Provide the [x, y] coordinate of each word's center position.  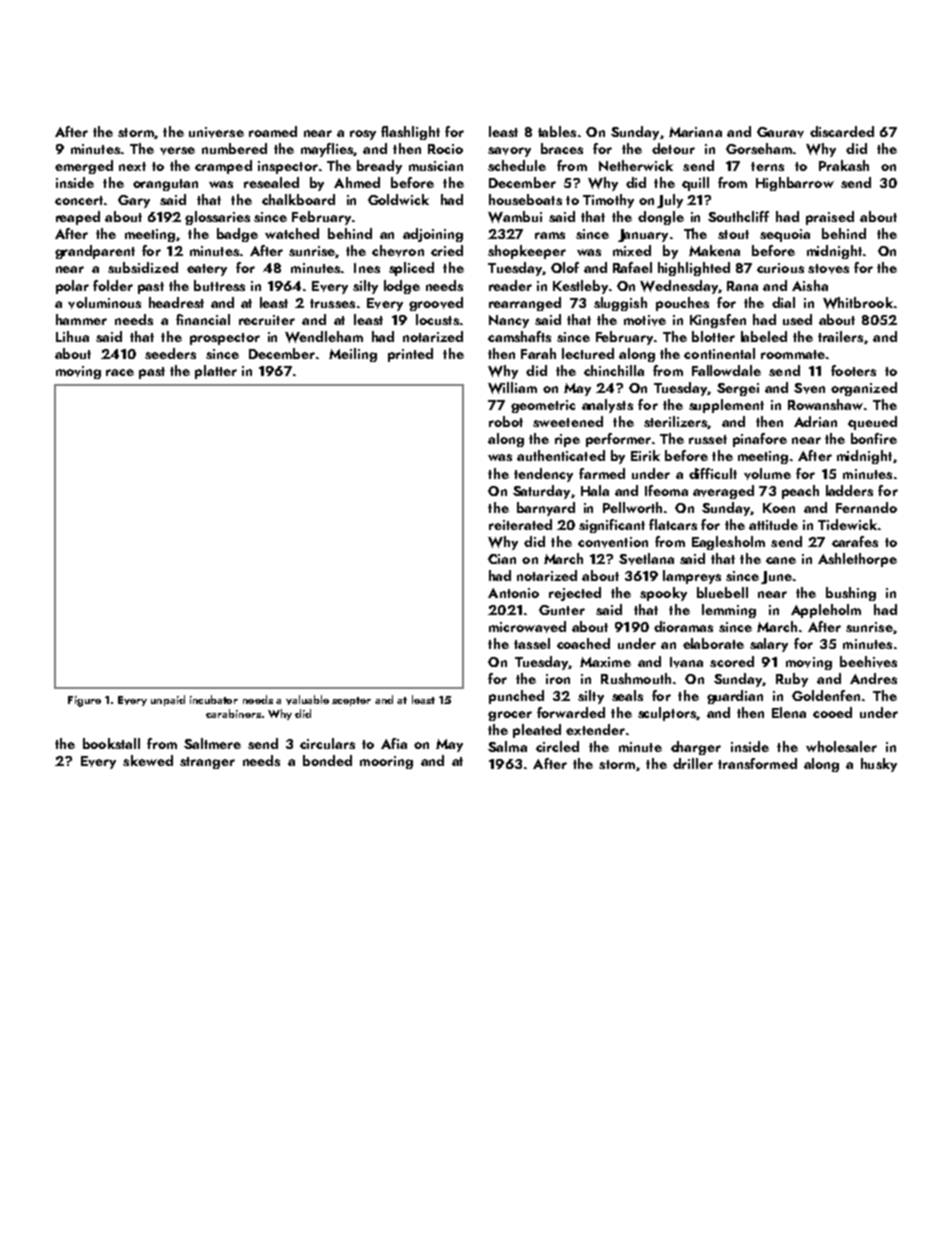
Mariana [695, 132]
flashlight [410, 133]
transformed [757, 763]
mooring [386, 762]
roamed [273, 131]
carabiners [233, 713]
